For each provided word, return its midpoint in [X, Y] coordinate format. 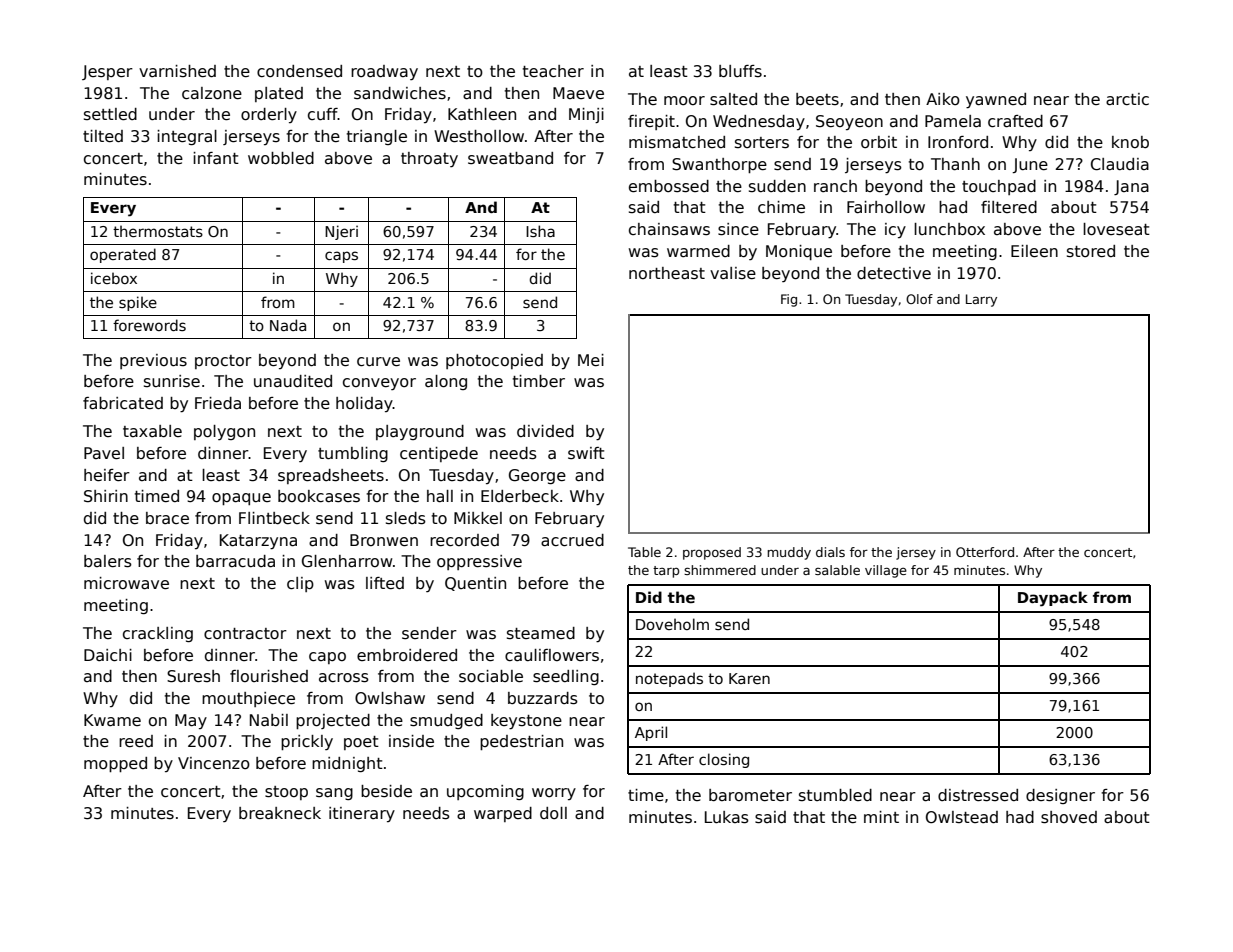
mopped [115, 764]
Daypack [1053, 599]
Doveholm [672, 624]
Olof [919, 299]
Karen [749, 678]
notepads [669, 679]
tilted [103, 136]
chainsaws [669, 229]
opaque [241, 499]
